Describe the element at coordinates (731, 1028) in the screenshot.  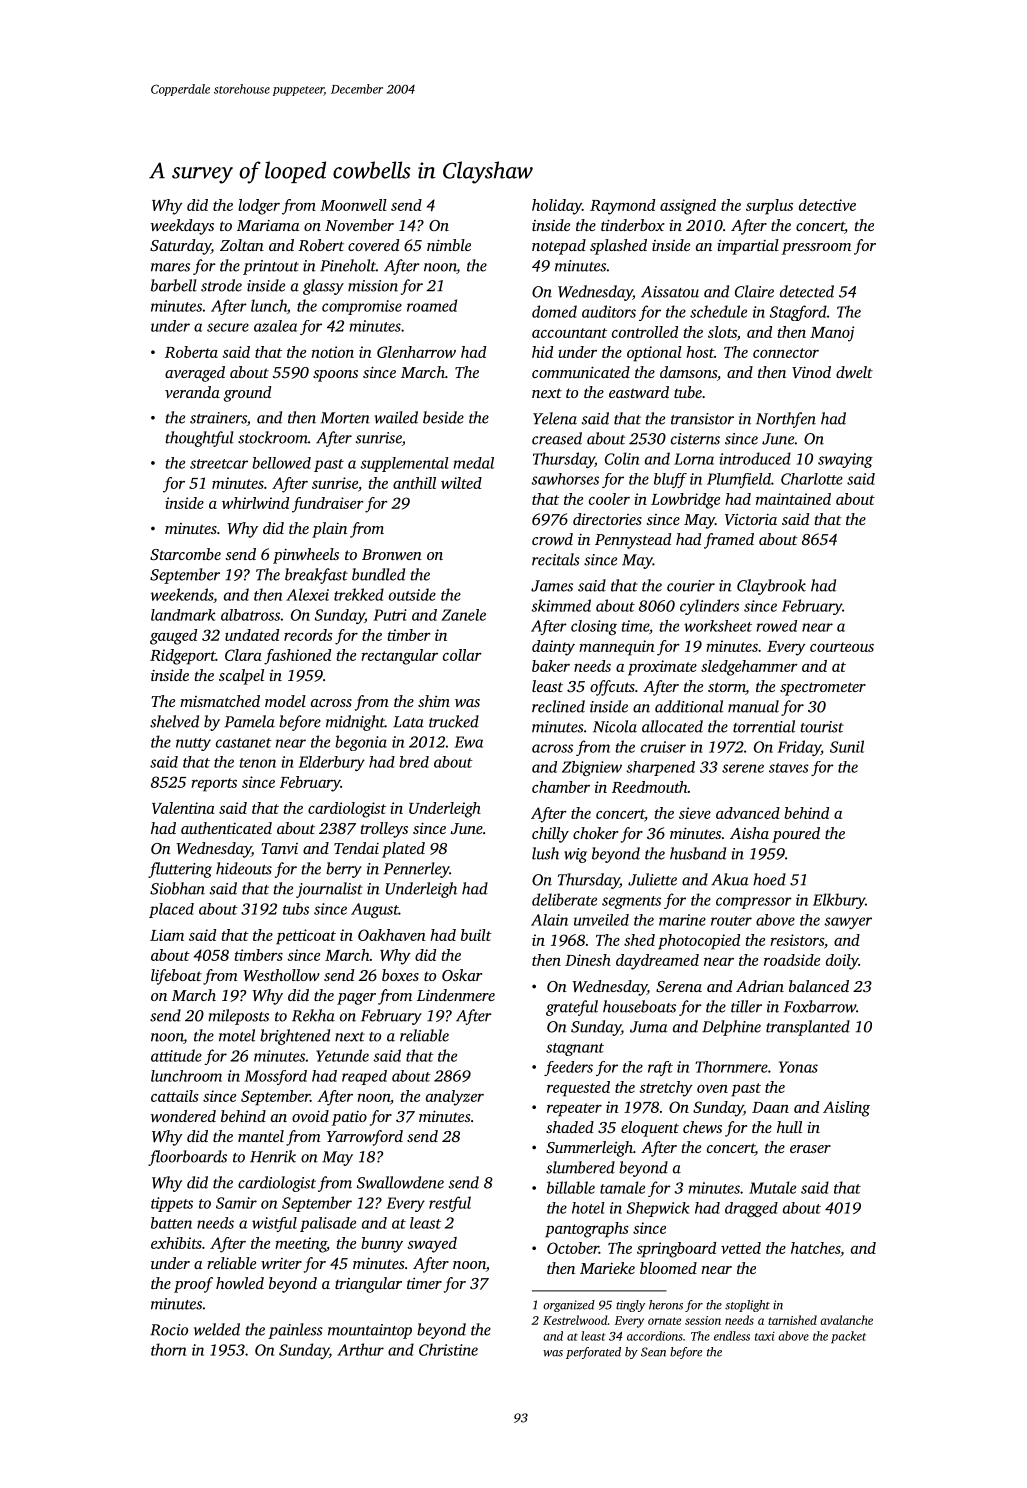
I see `Delphine` at that location.
